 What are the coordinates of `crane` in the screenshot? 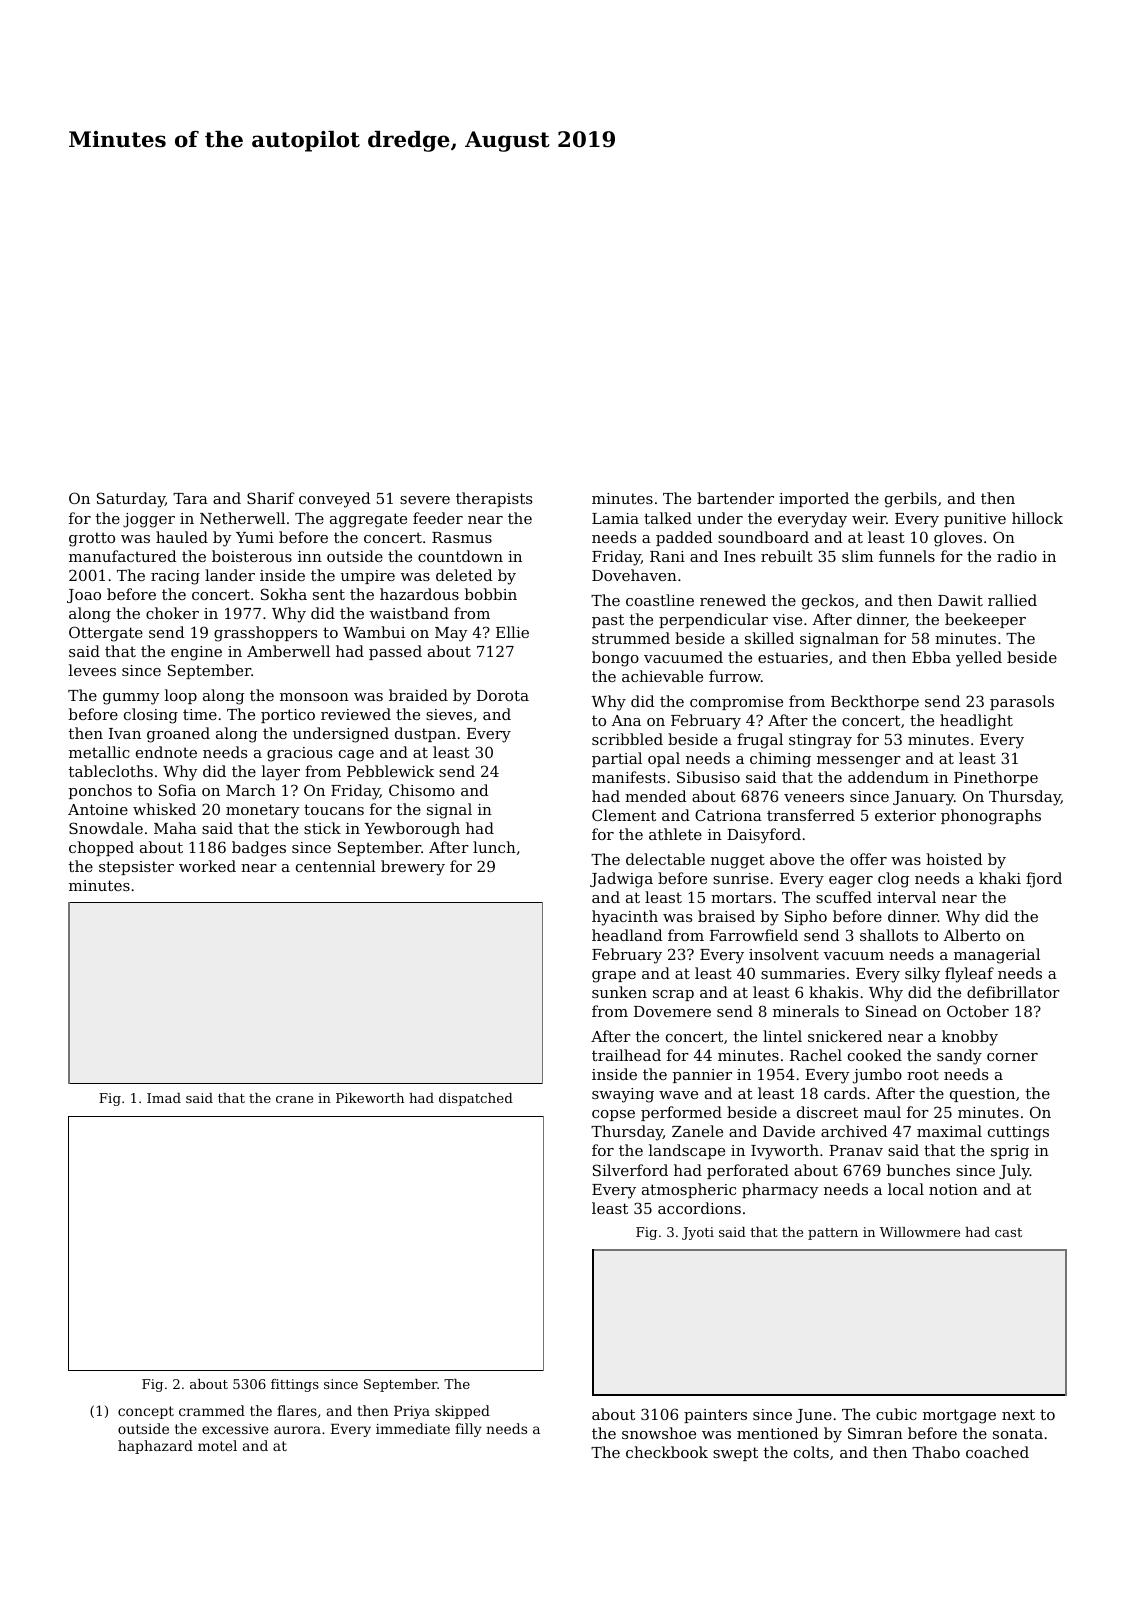 It's located at (294, 1099).
